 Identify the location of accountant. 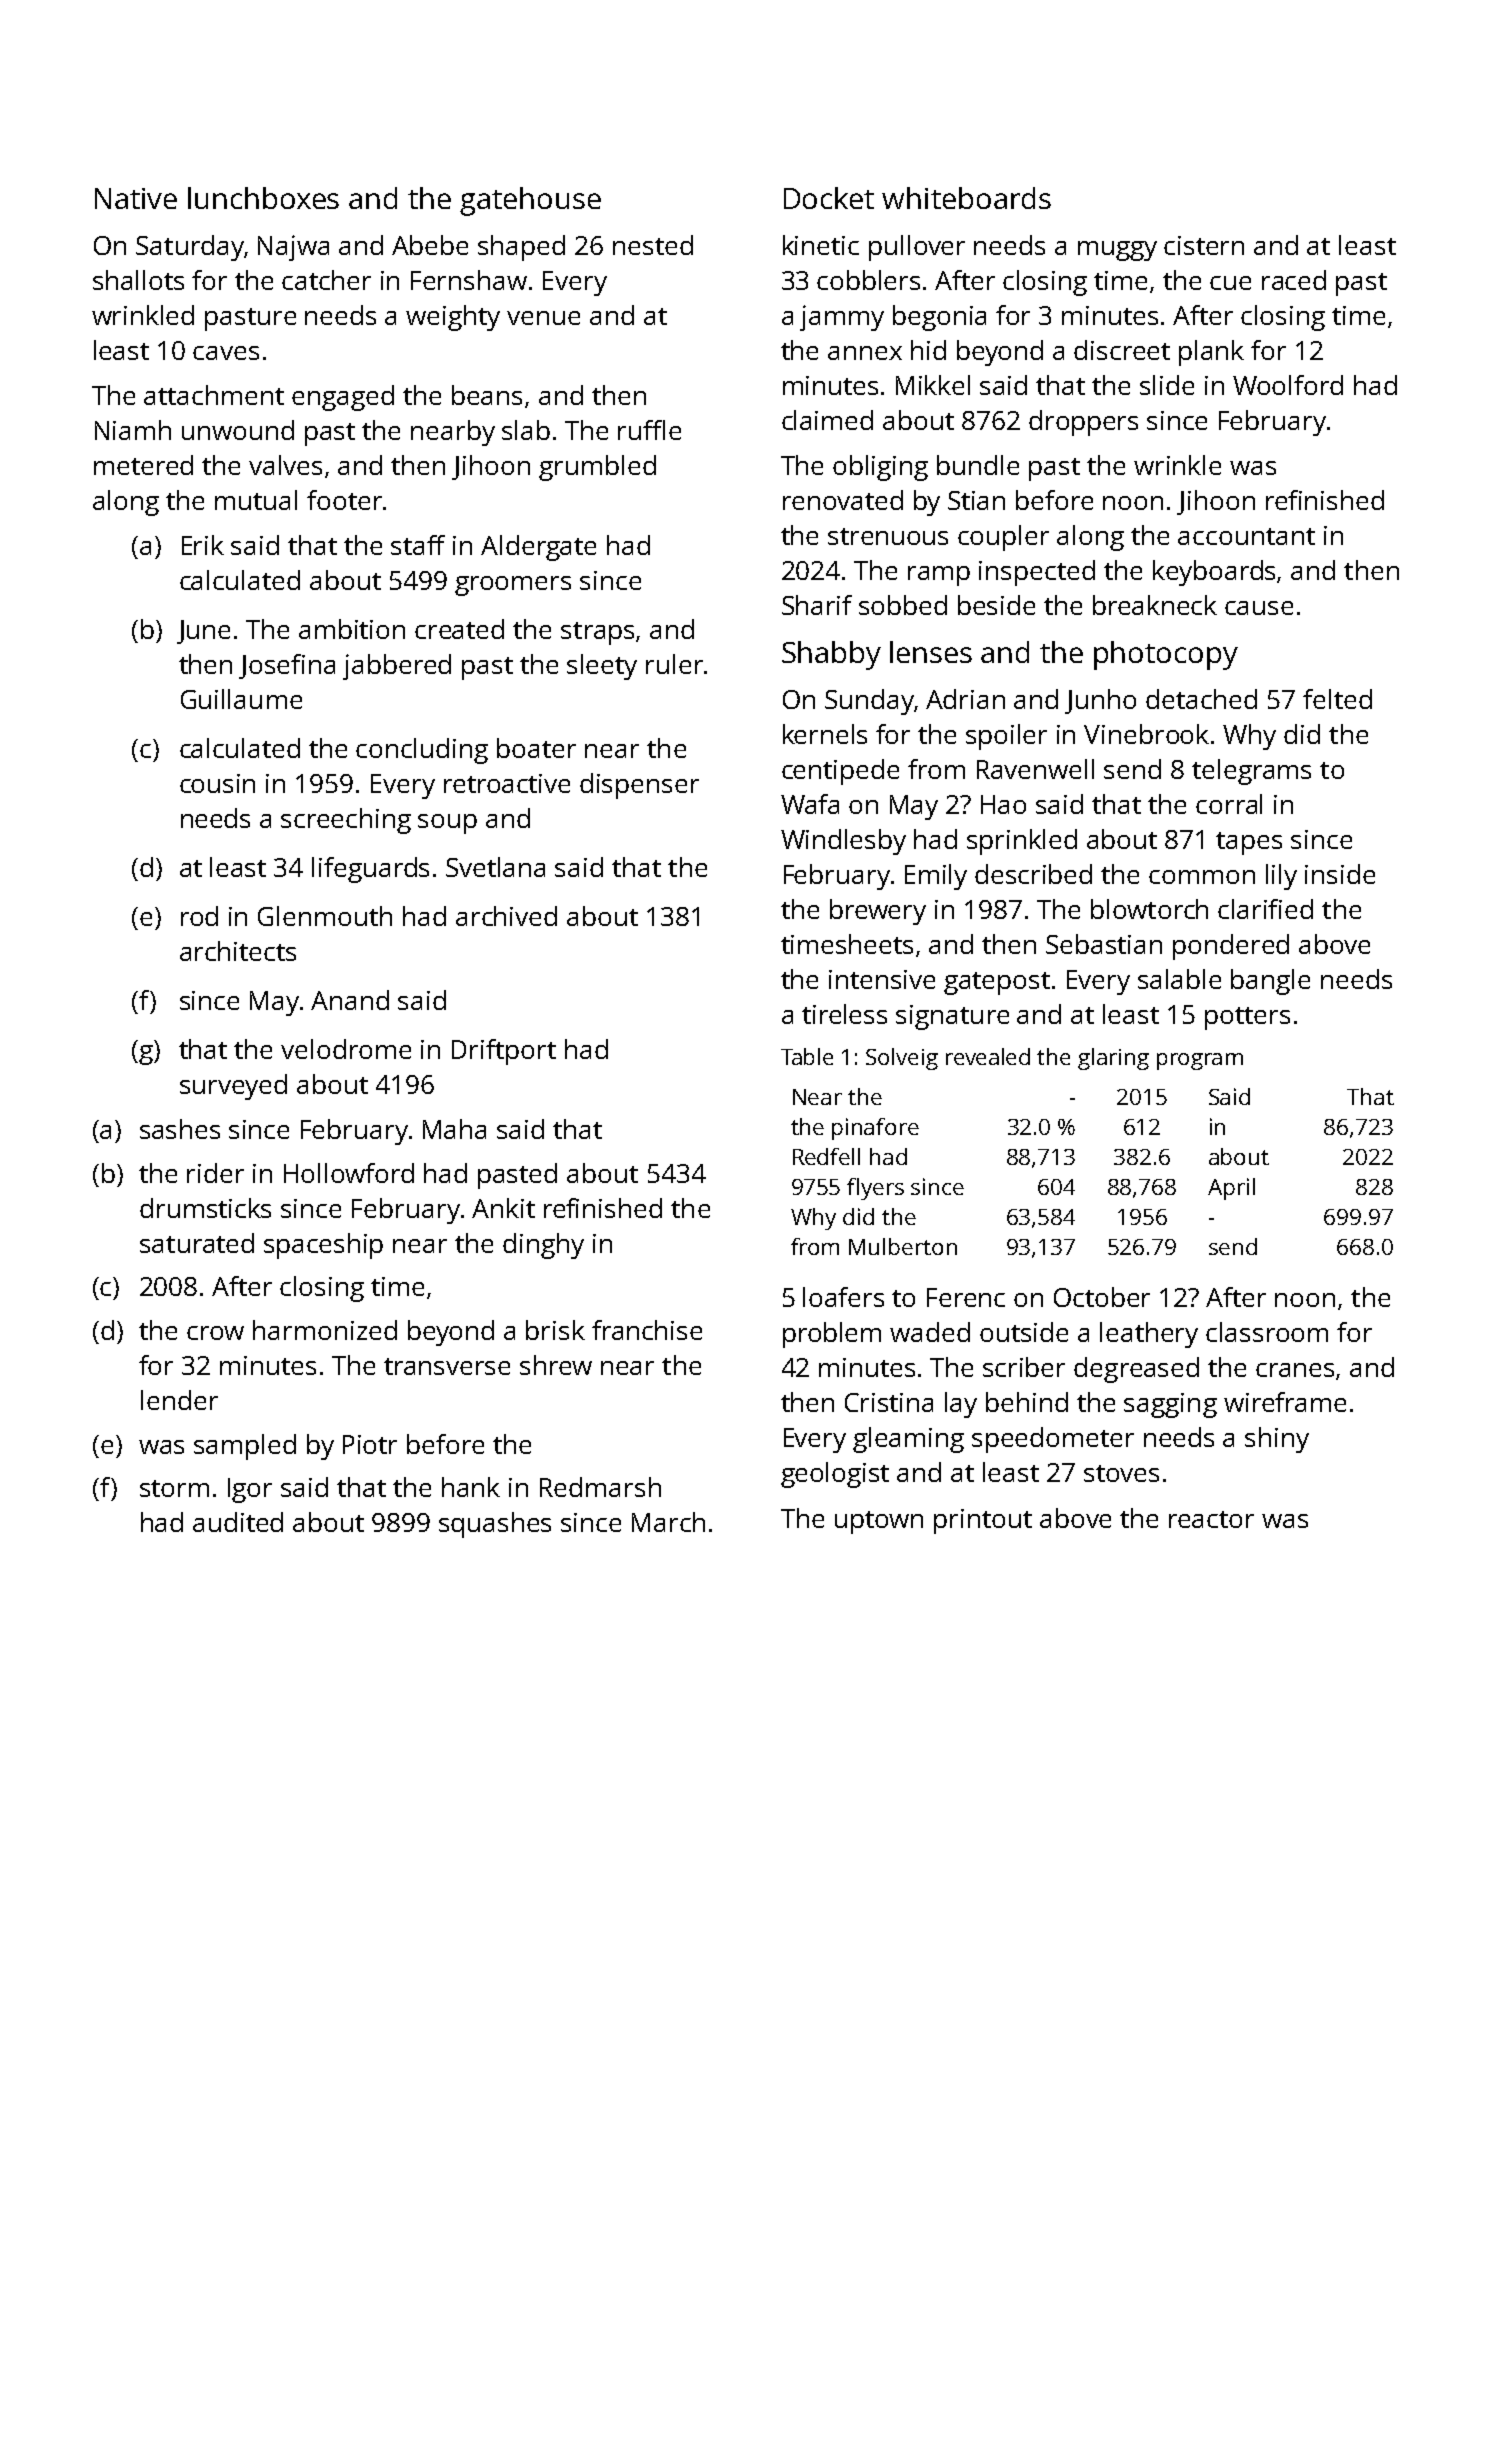
(1246, 536).
